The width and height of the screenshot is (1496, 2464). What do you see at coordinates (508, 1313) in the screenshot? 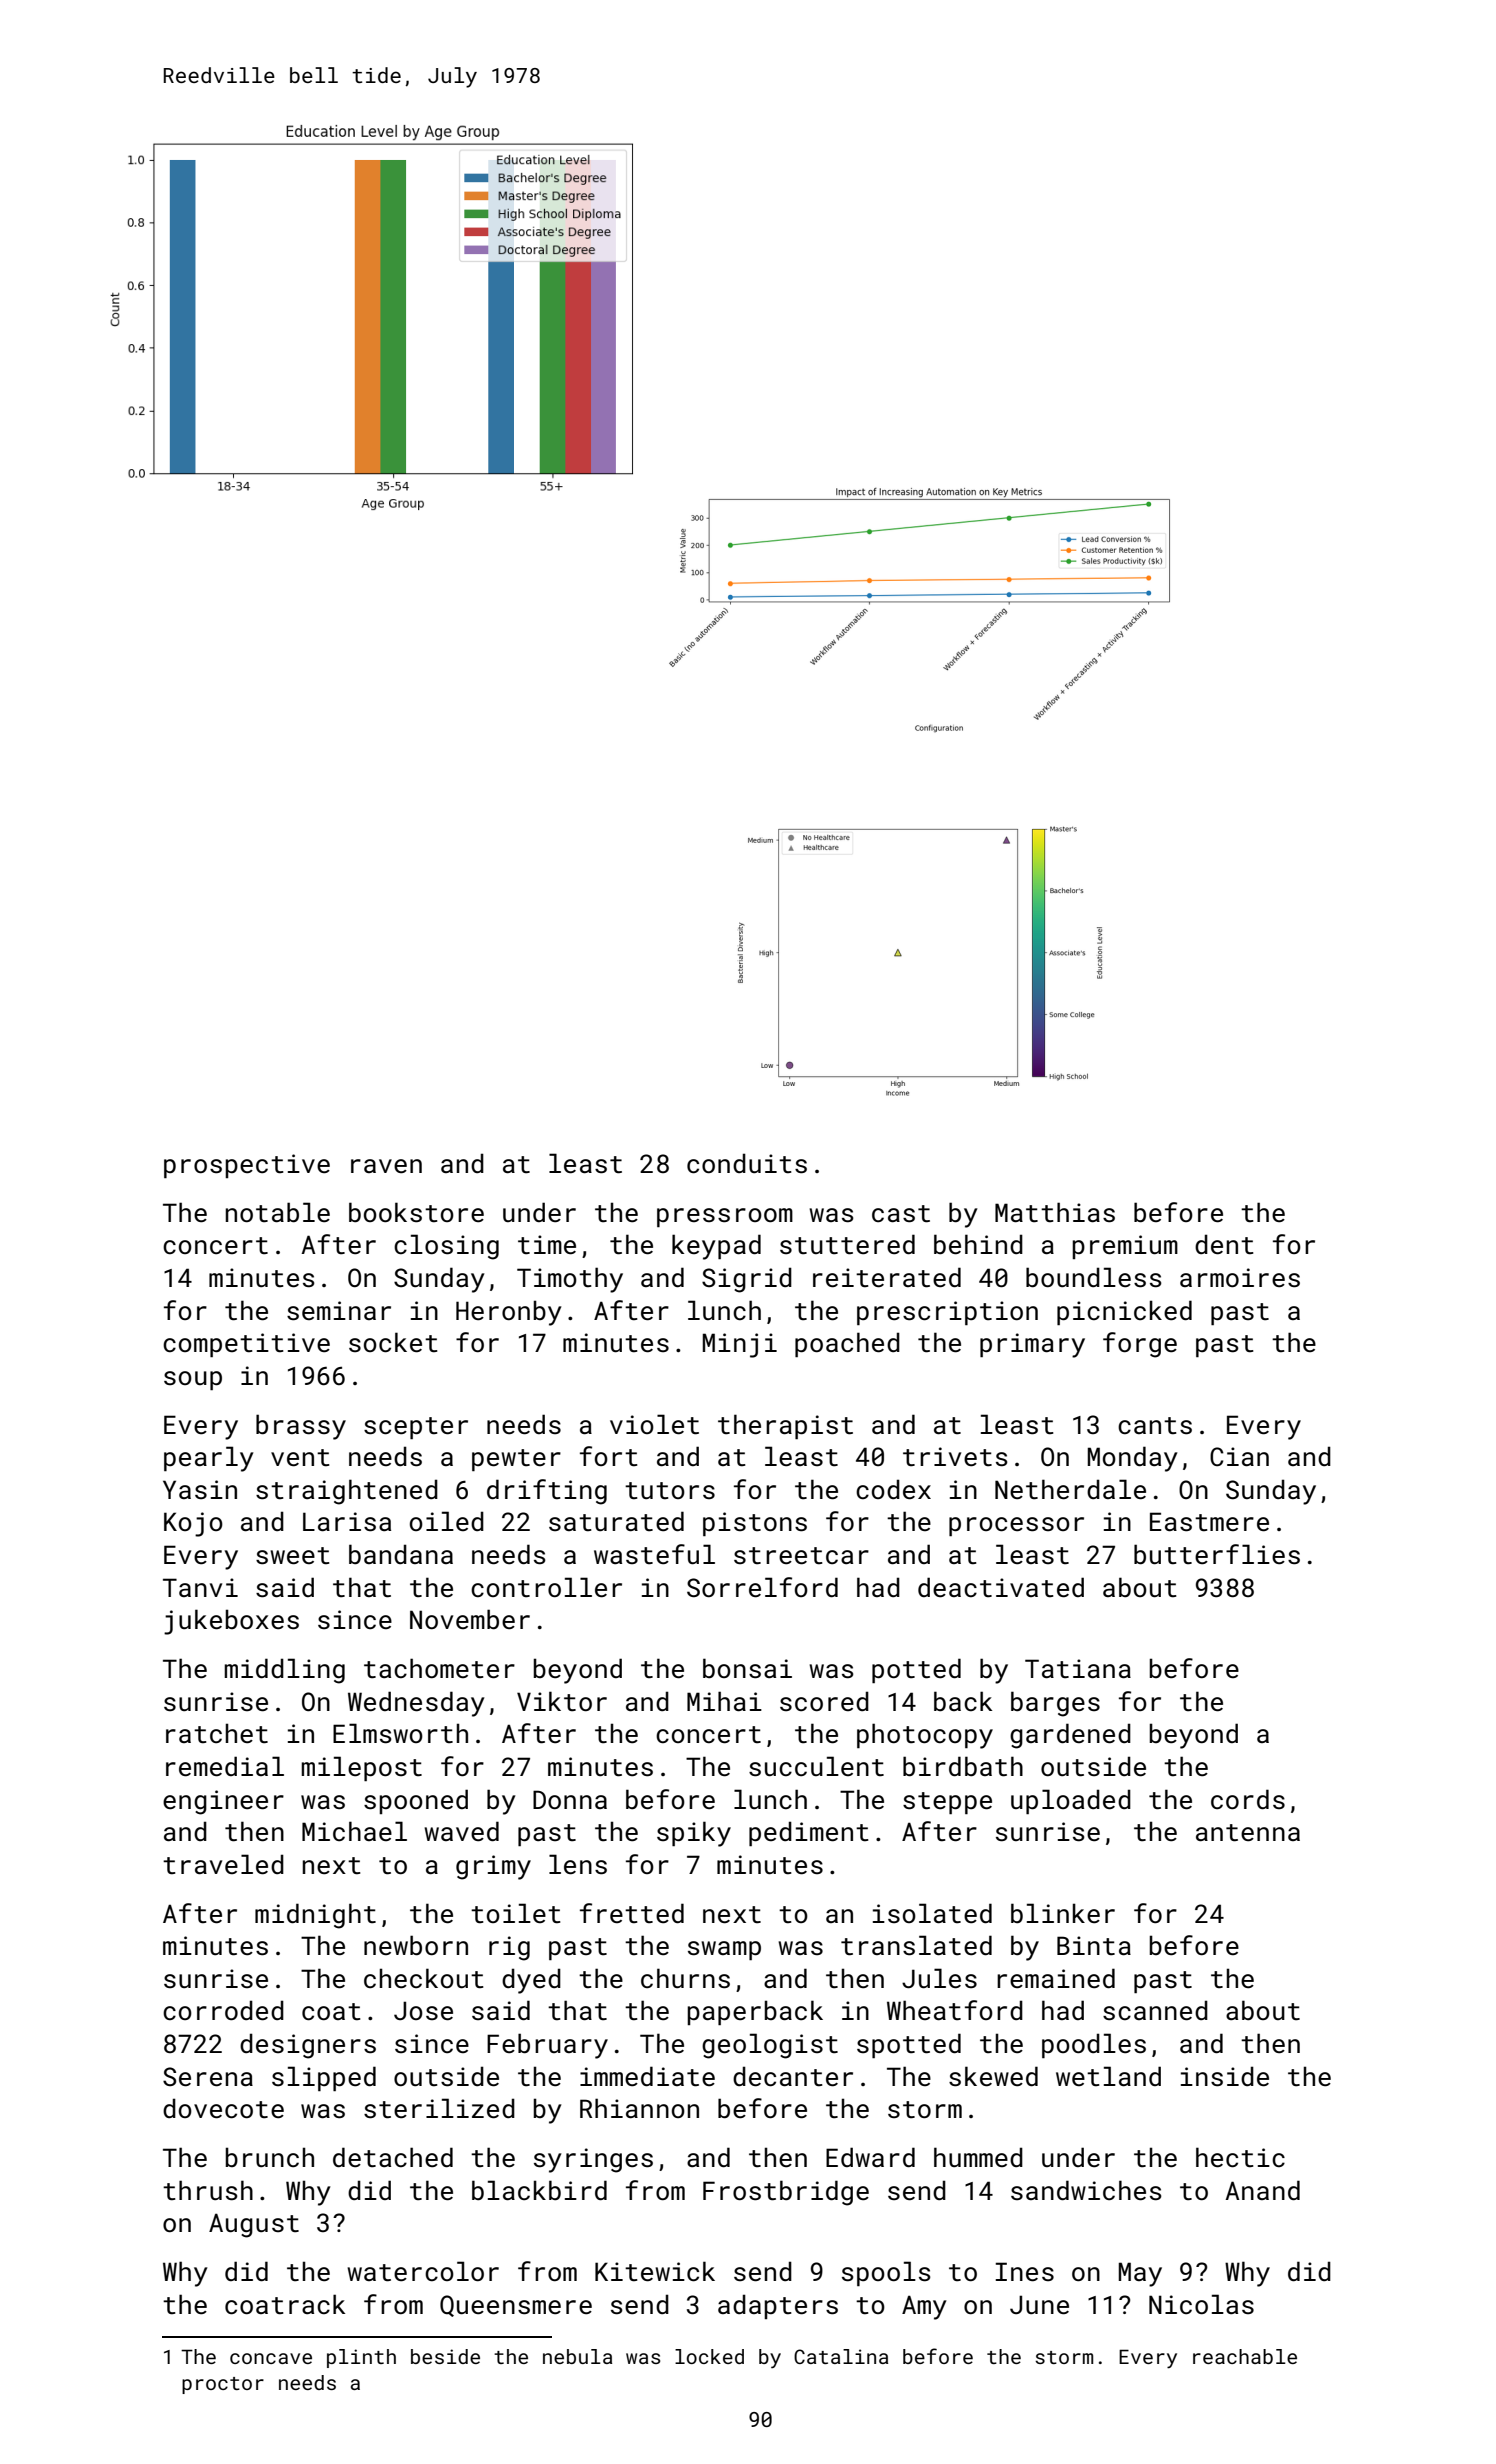
I see `Heronby` at bounding box center [508, 1313].
